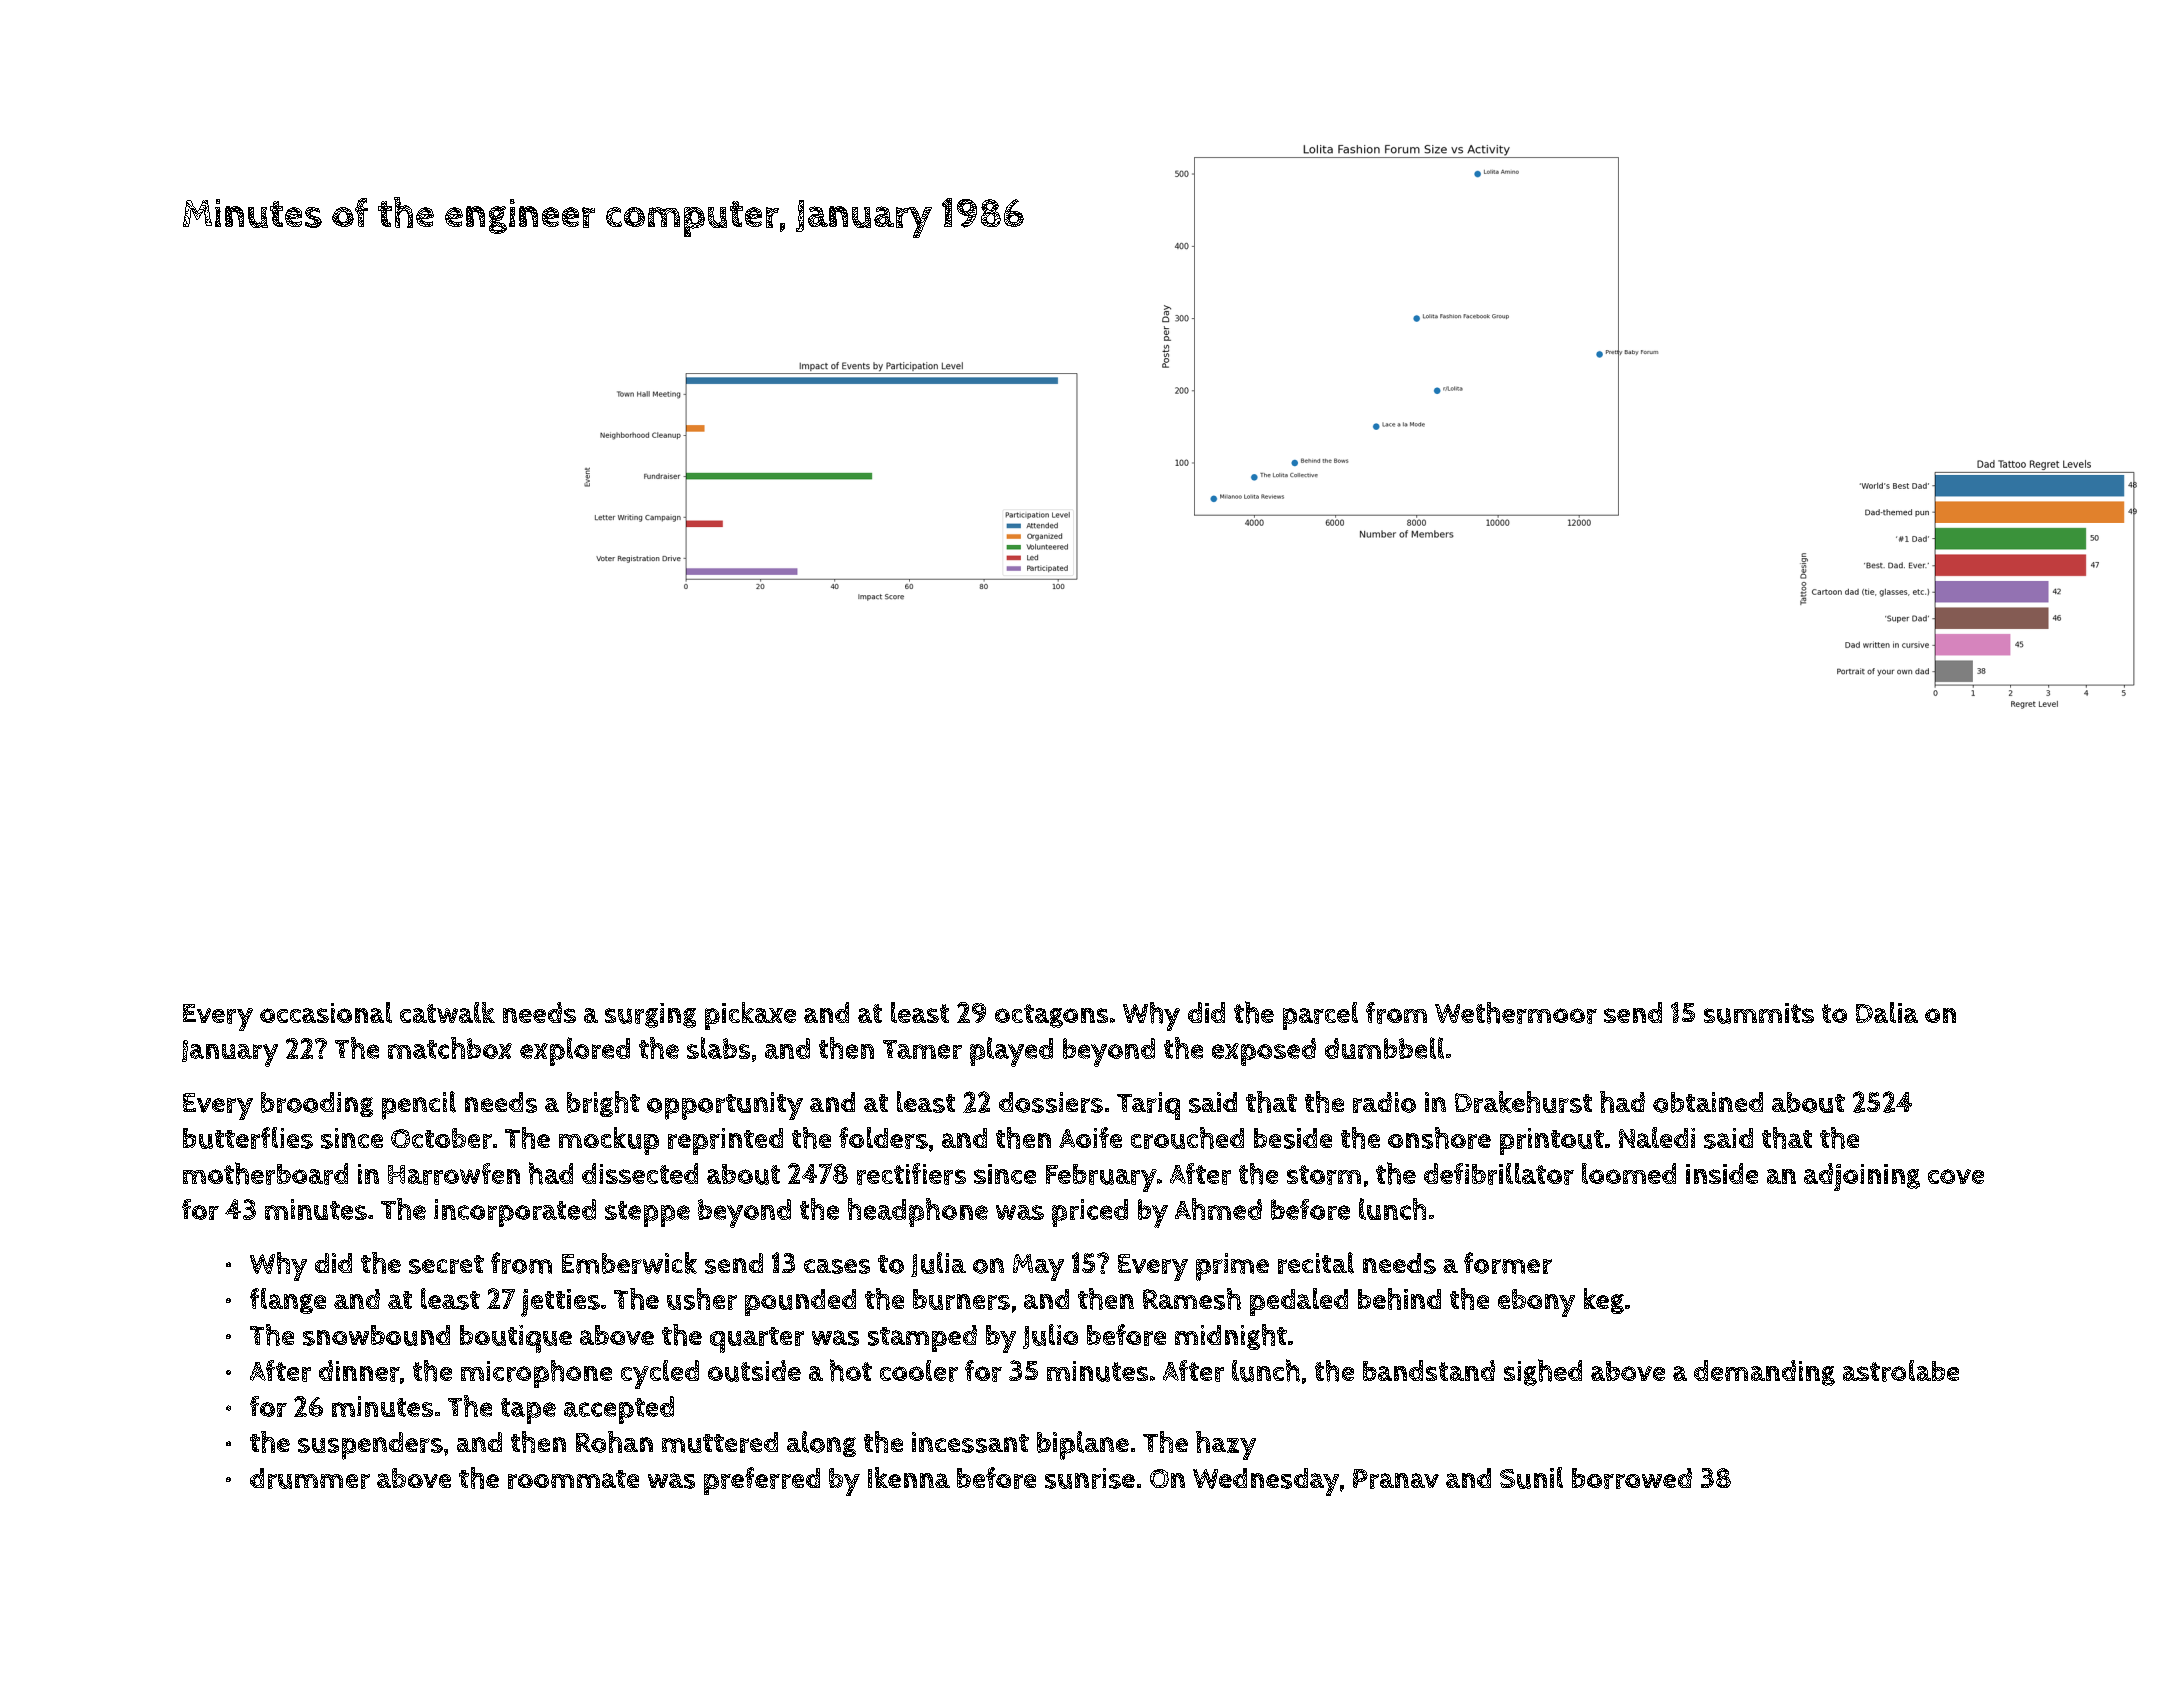 The image size is (2178, 1683). What do you see at coordinates (1320, 1016) in the image?
I see `parcel` at bounding box center [1320, 1016].
